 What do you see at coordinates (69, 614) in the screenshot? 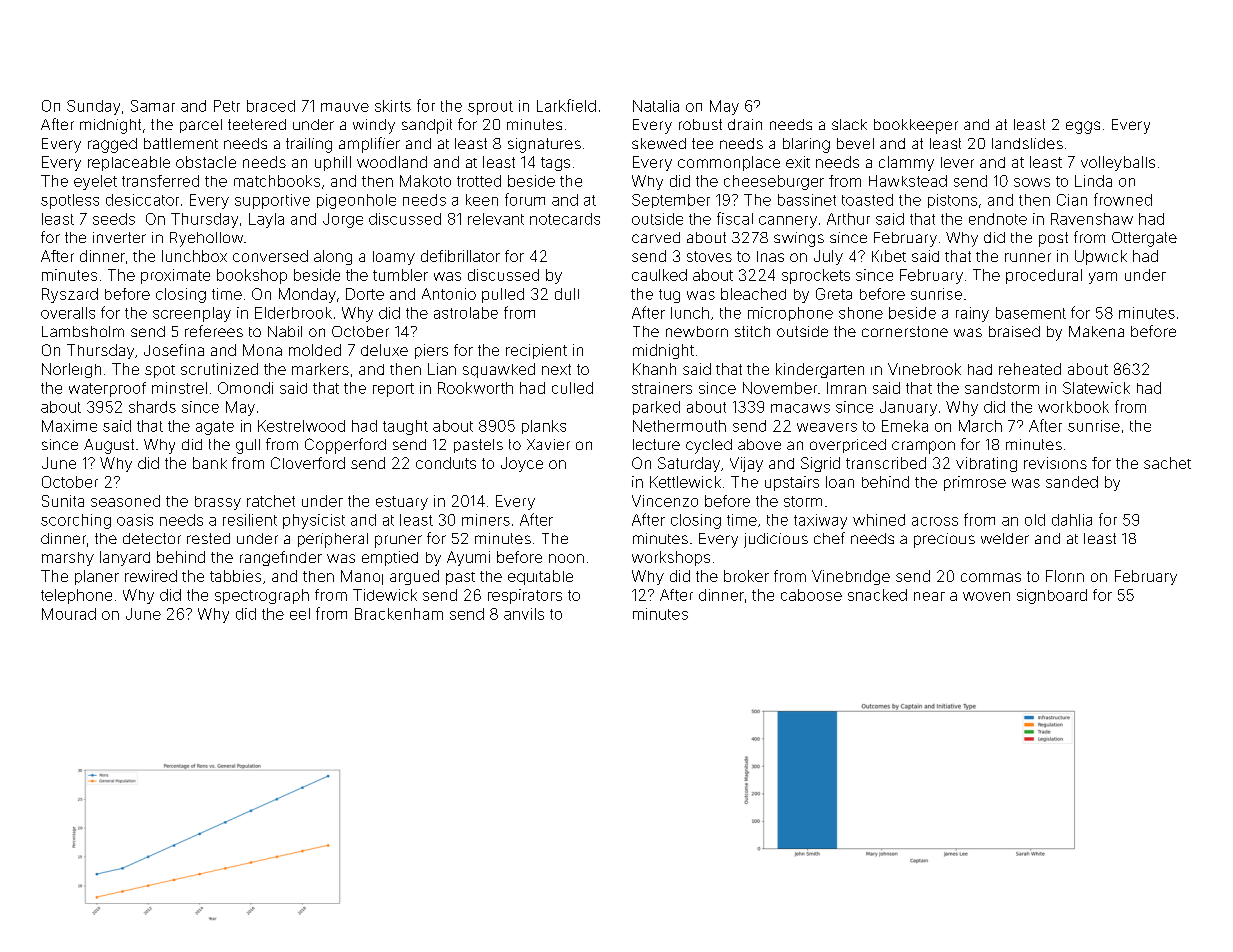
I see `Mourad` at bounding box center [69, 614].
